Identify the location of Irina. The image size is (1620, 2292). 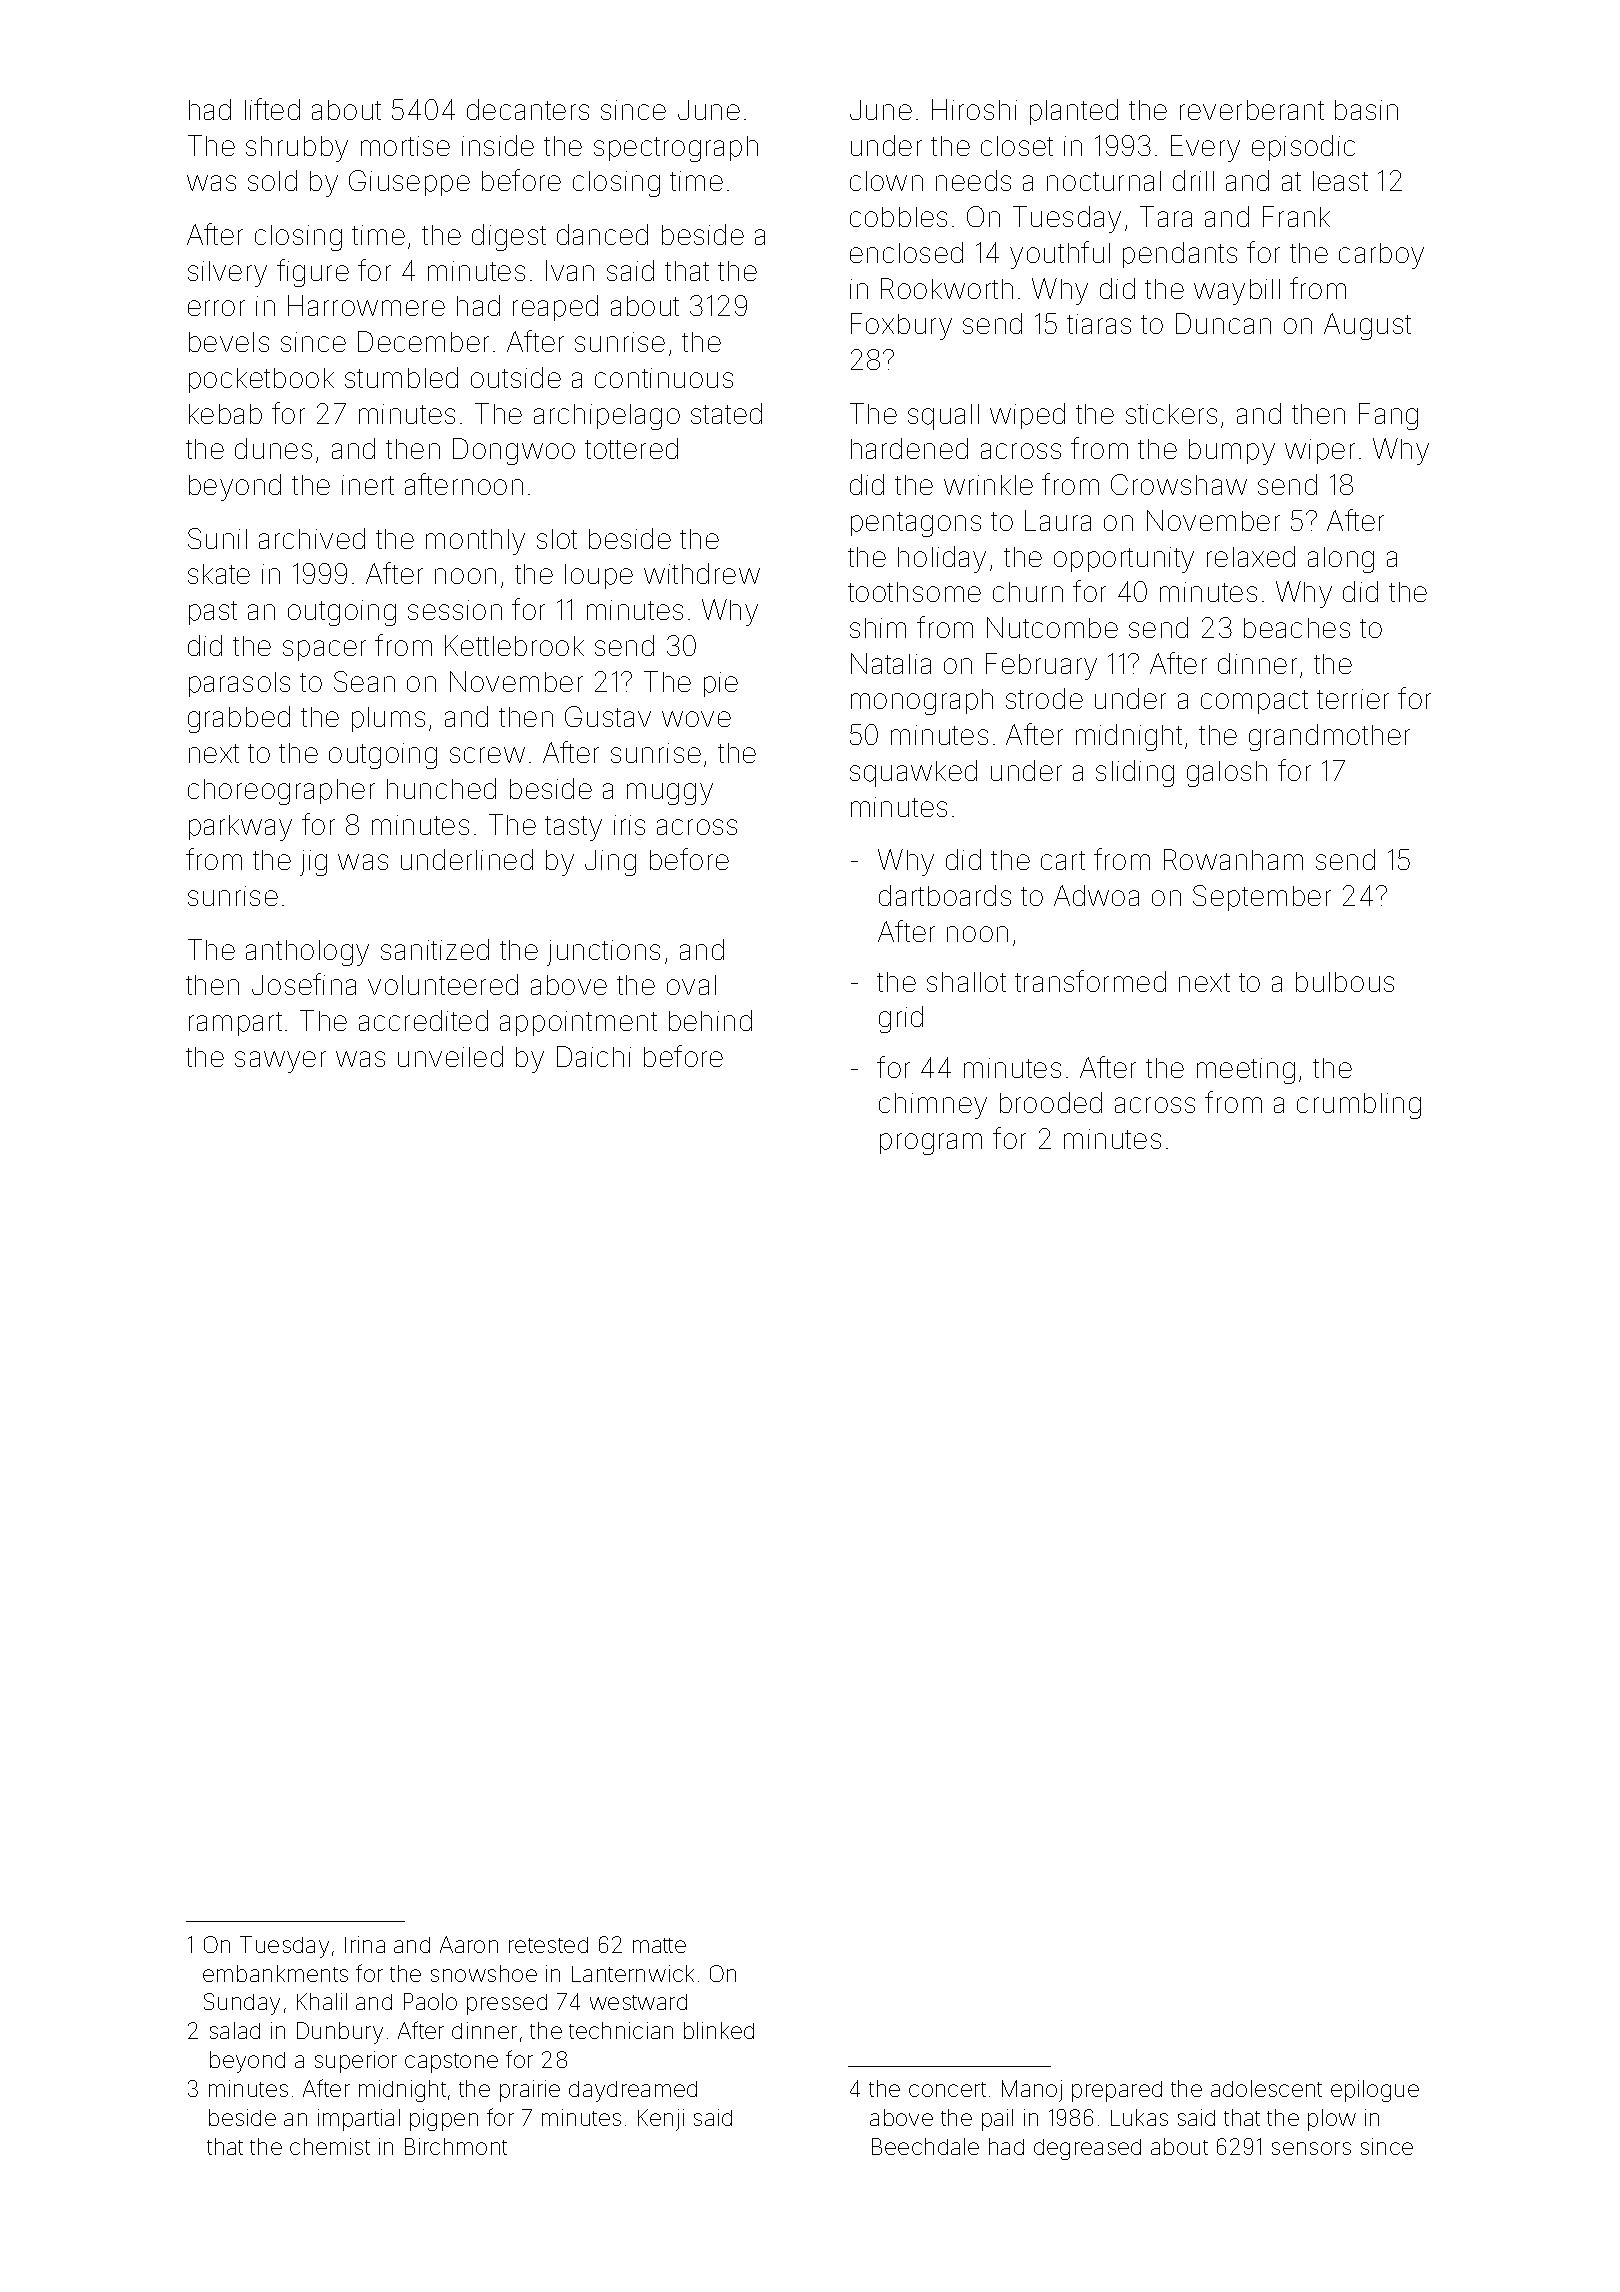
(365, 1944).
